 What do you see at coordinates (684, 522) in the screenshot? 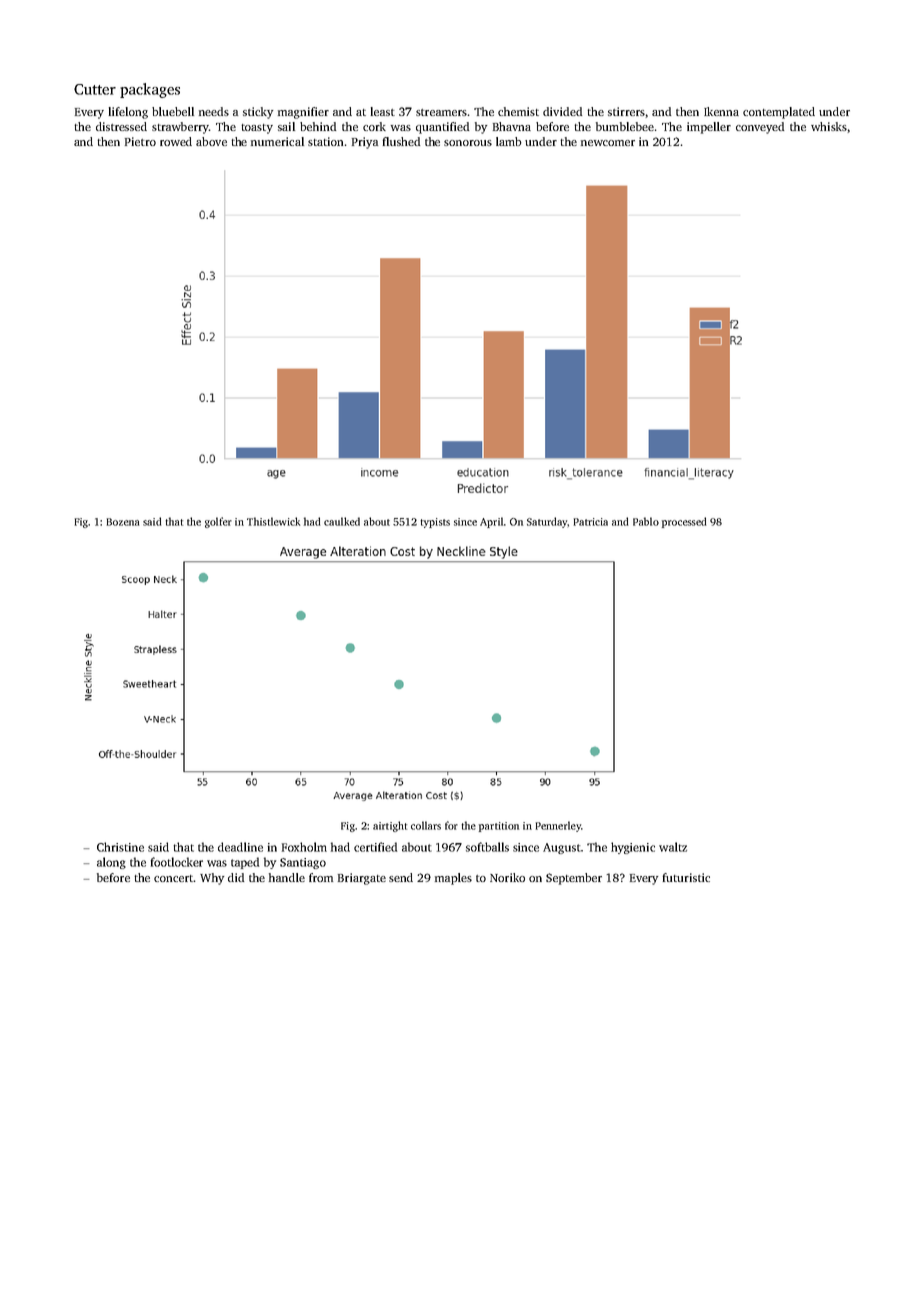
I see `processed` at bounding box center [684, 522].
